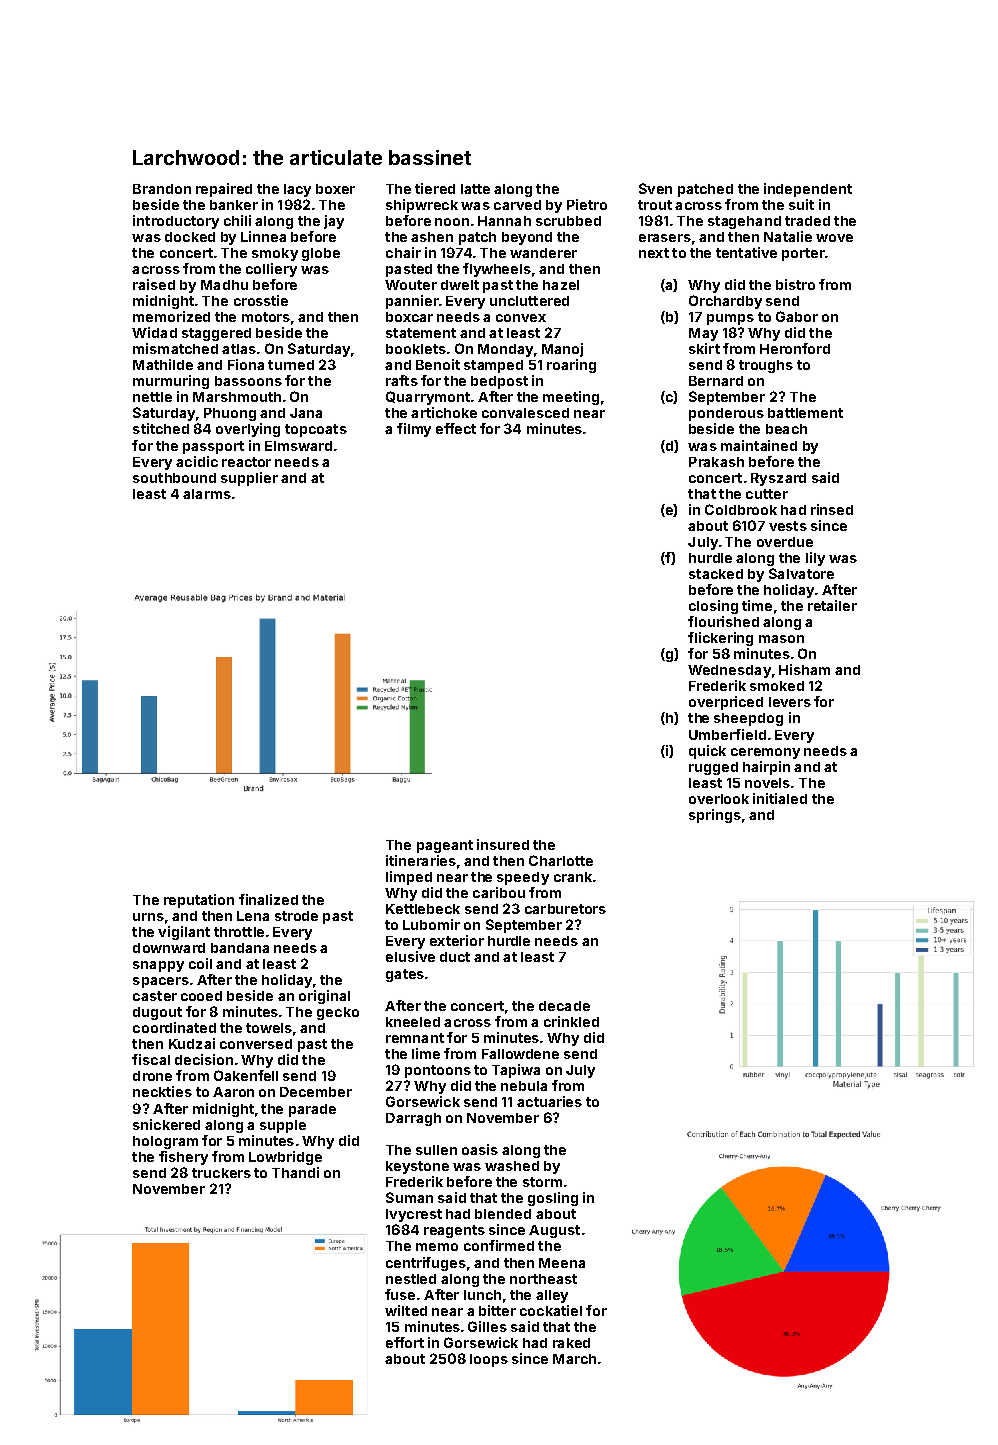 The image size is (998, 1445). What do you see at coordinates (444, 412) in the screenshot?
I see `artichoke` at bounding box center [444, 412].
